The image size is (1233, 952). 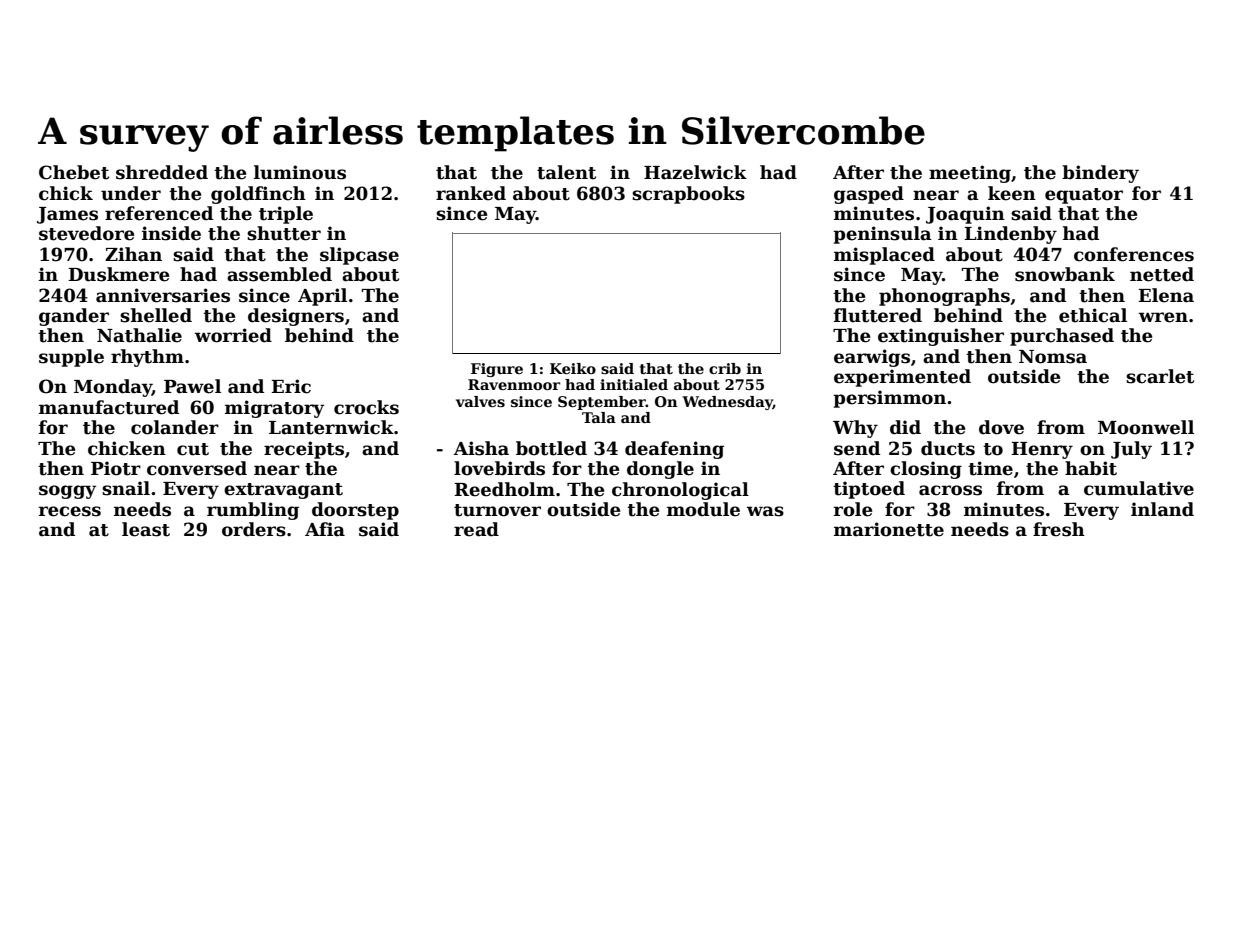 I want to click on gasped, so click(x=869, y=195).
